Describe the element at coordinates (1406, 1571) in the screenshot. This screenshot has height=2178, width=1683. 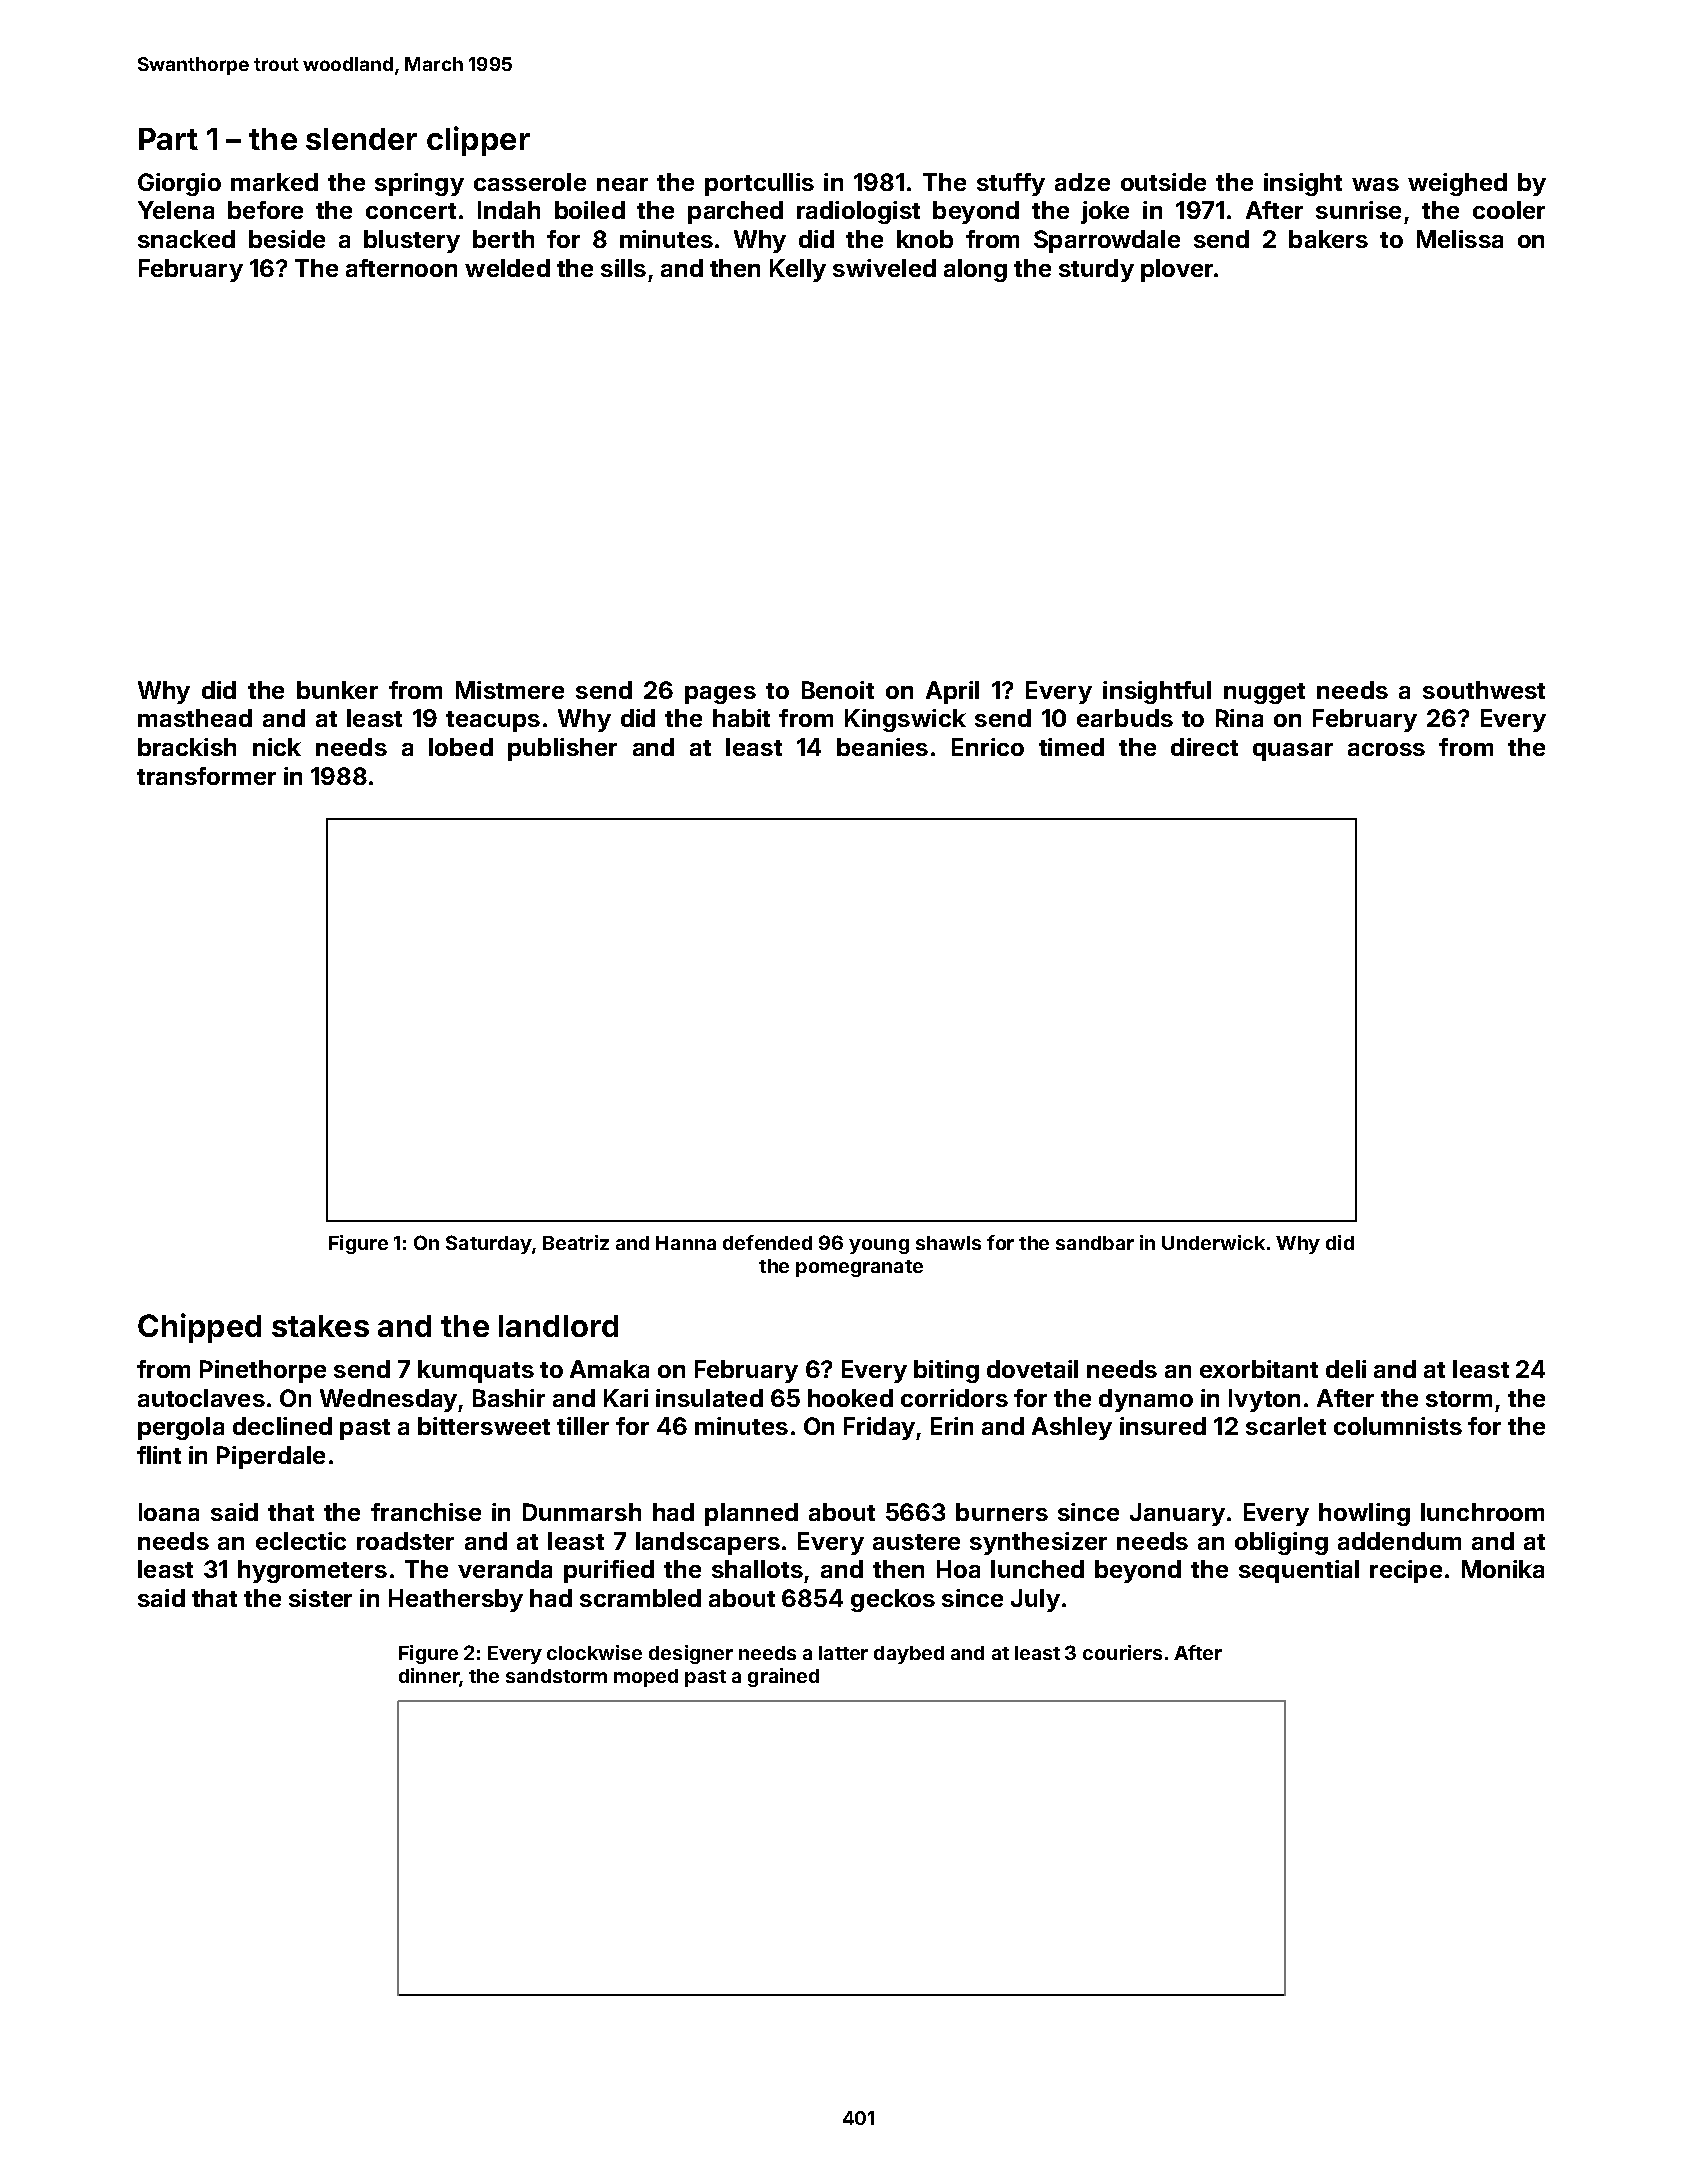
I see `recipe` at that location.
